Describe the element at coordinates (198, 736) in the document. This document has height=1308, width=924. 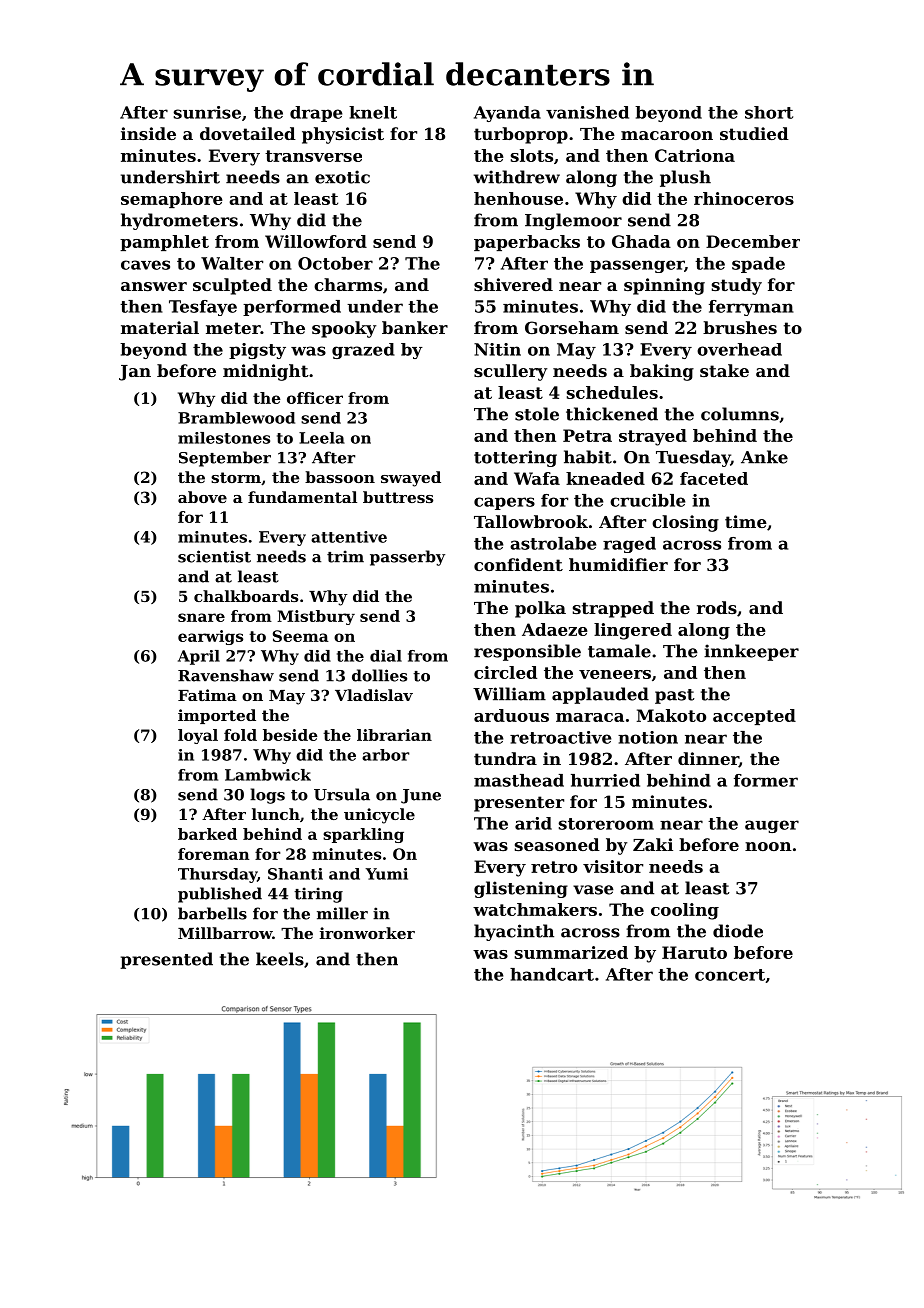
I see `loyal` at that location.
